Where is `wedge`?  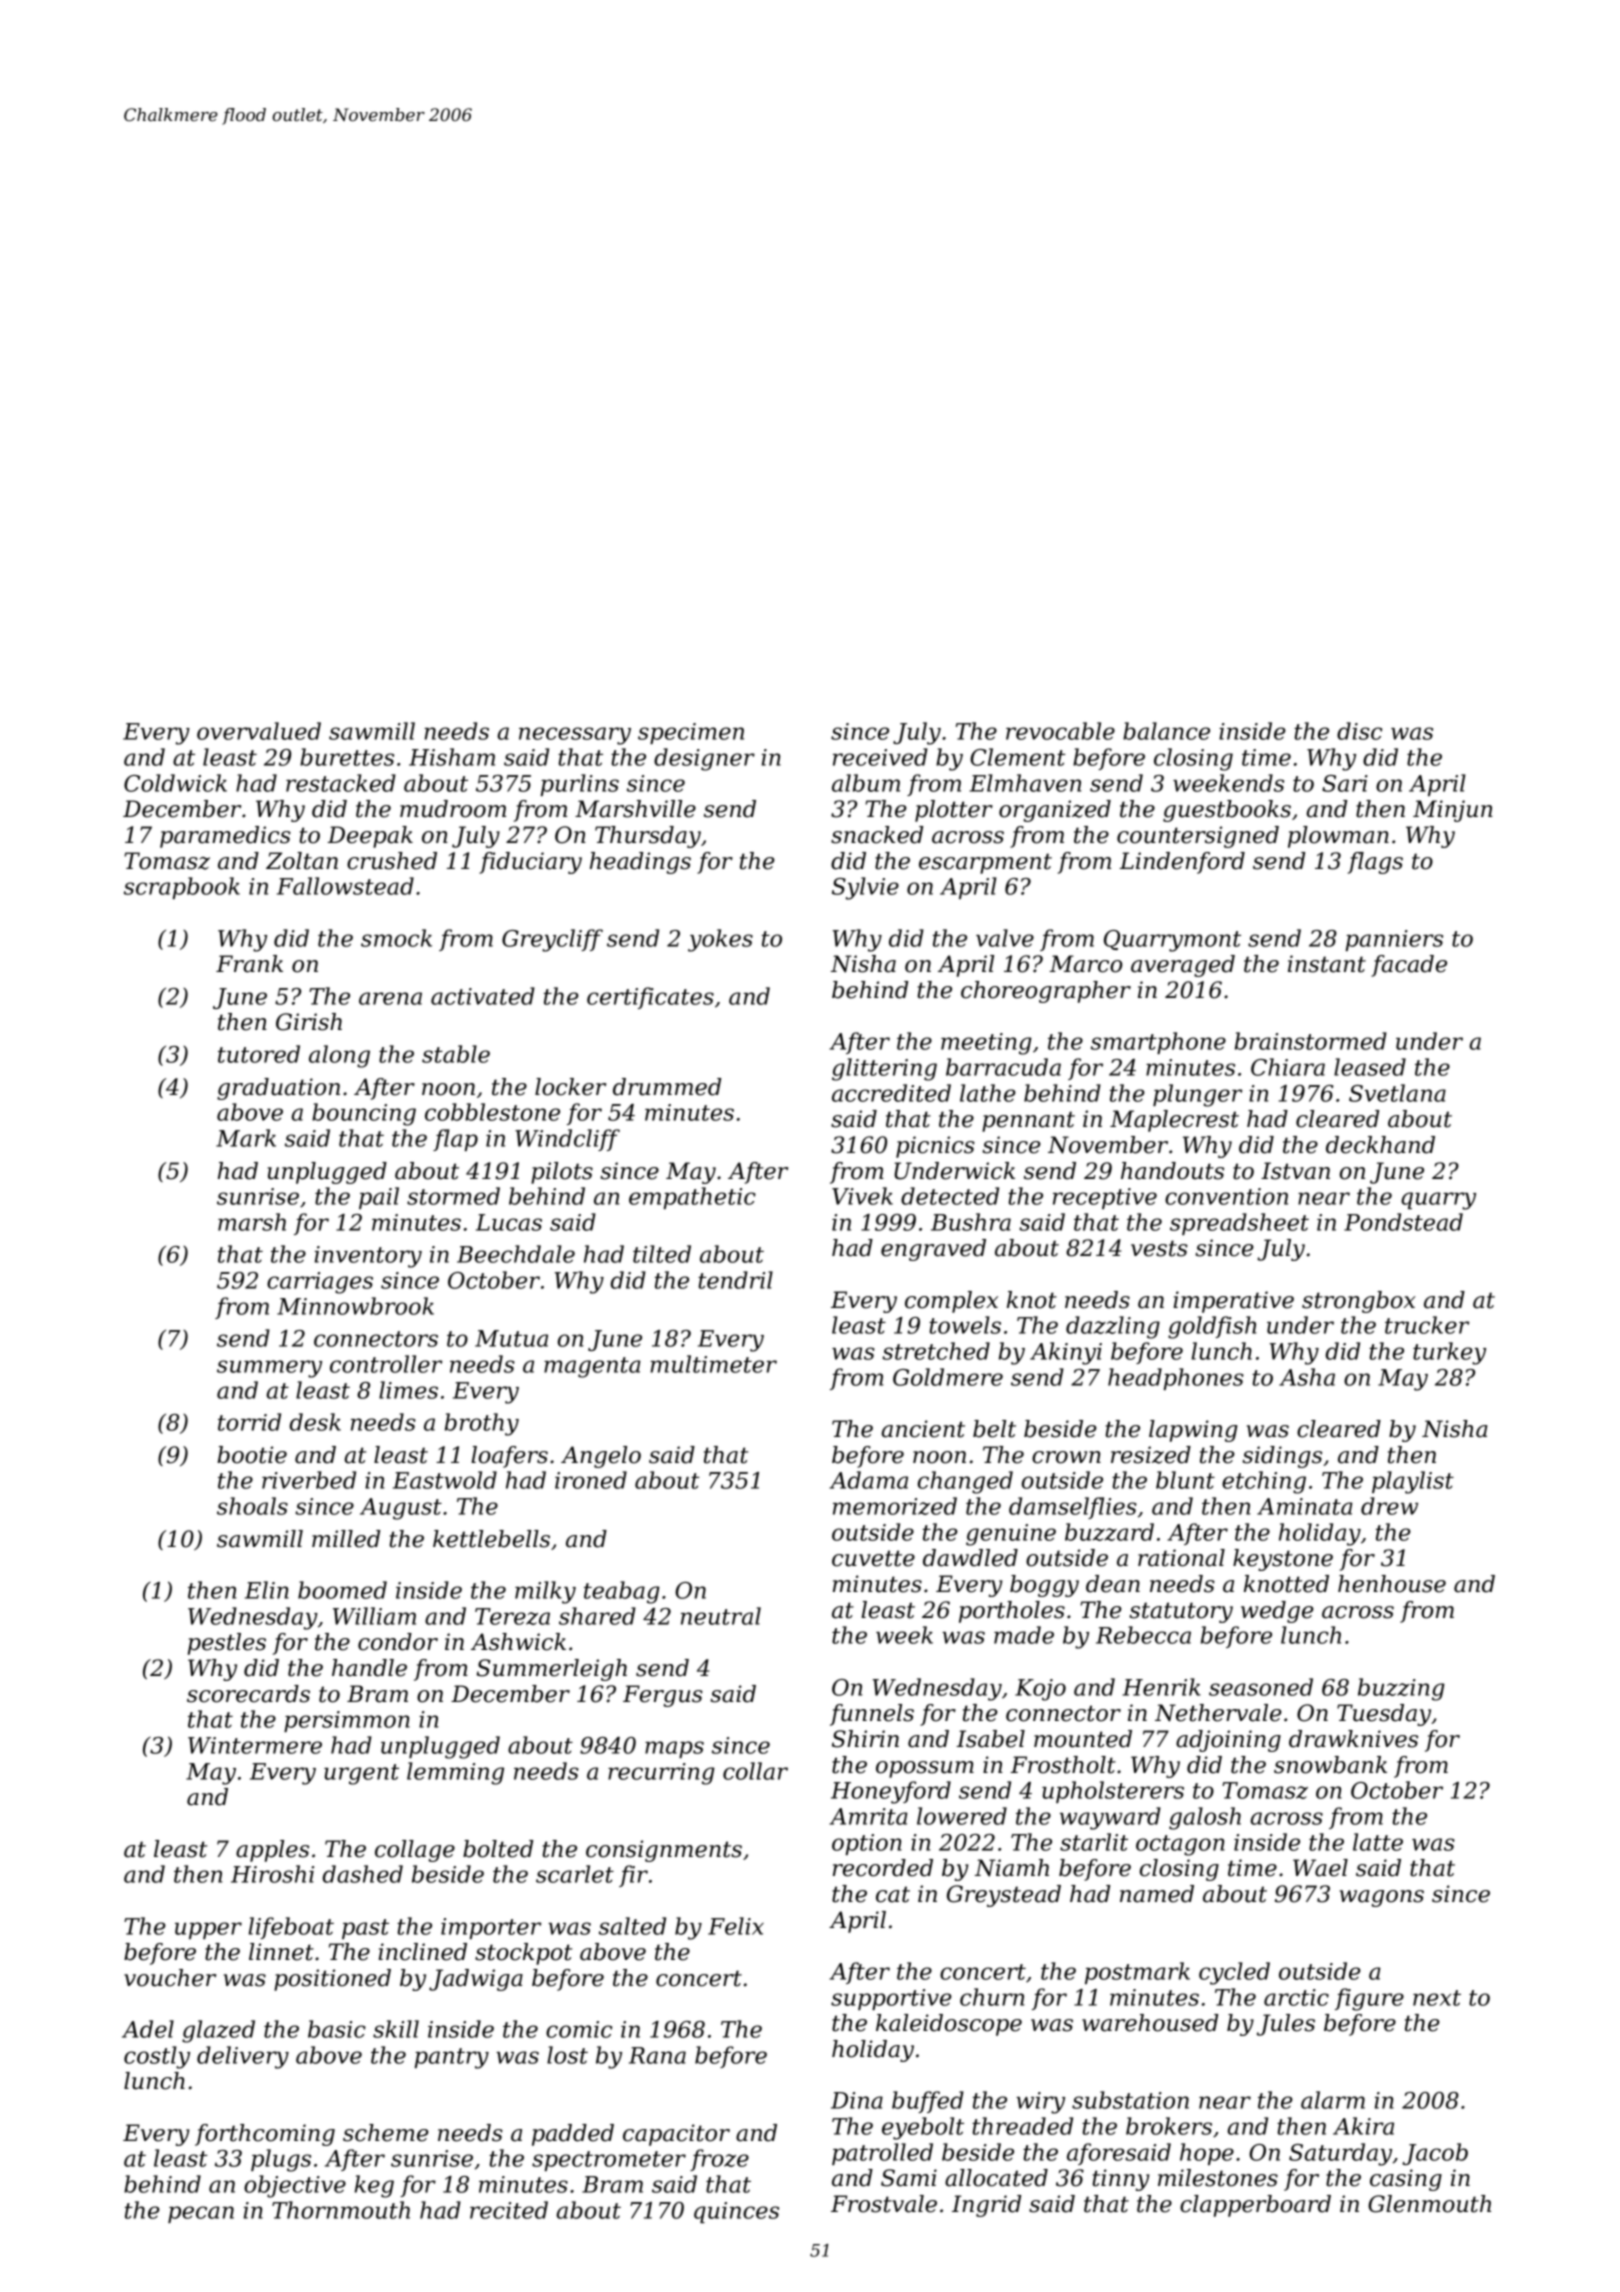 wedge is located at coordinates (1277, 1612).
